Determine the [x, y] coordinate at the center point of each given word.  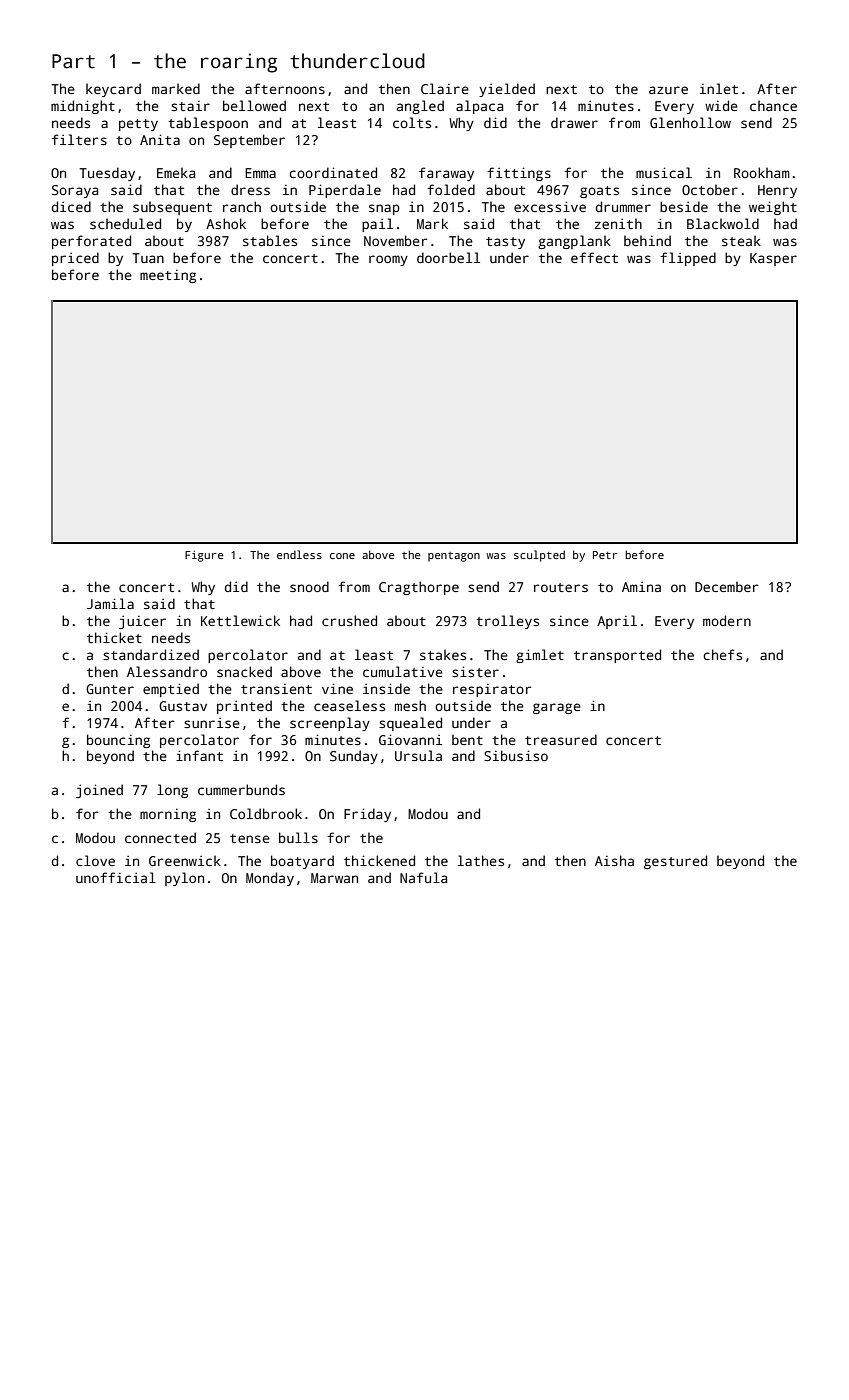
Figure [204, 556]
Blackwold [723, 223]
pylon [184, 879]
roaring [239, 63]
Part [73, 61]
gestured [675, 862]
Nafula [423, 877]
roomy [388, 260]
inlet [719, 88]
